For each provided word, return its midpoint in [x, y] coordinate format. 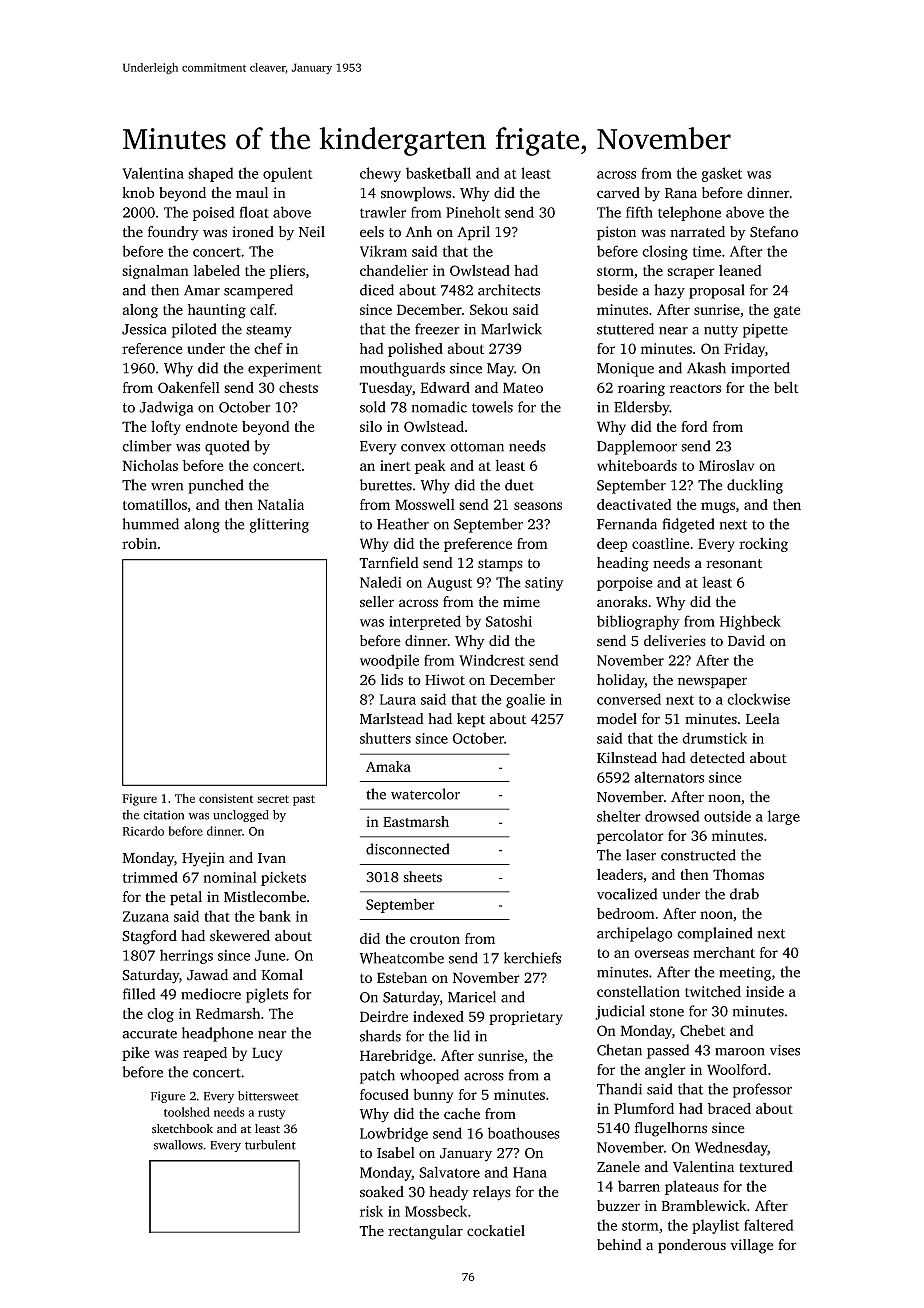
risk [371, 1211]
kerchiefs [532, 958]
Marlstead [392, 719]
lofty [166, 428]
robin [139, 543]
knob [138, 193]
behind [619, 1244]
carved [618, 193]
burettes [386, 485]
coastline [661, 543]
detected [717, 758]
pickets [283, 878]
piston [616, 233]
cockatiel [496, 1231]
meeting [745, 974]
